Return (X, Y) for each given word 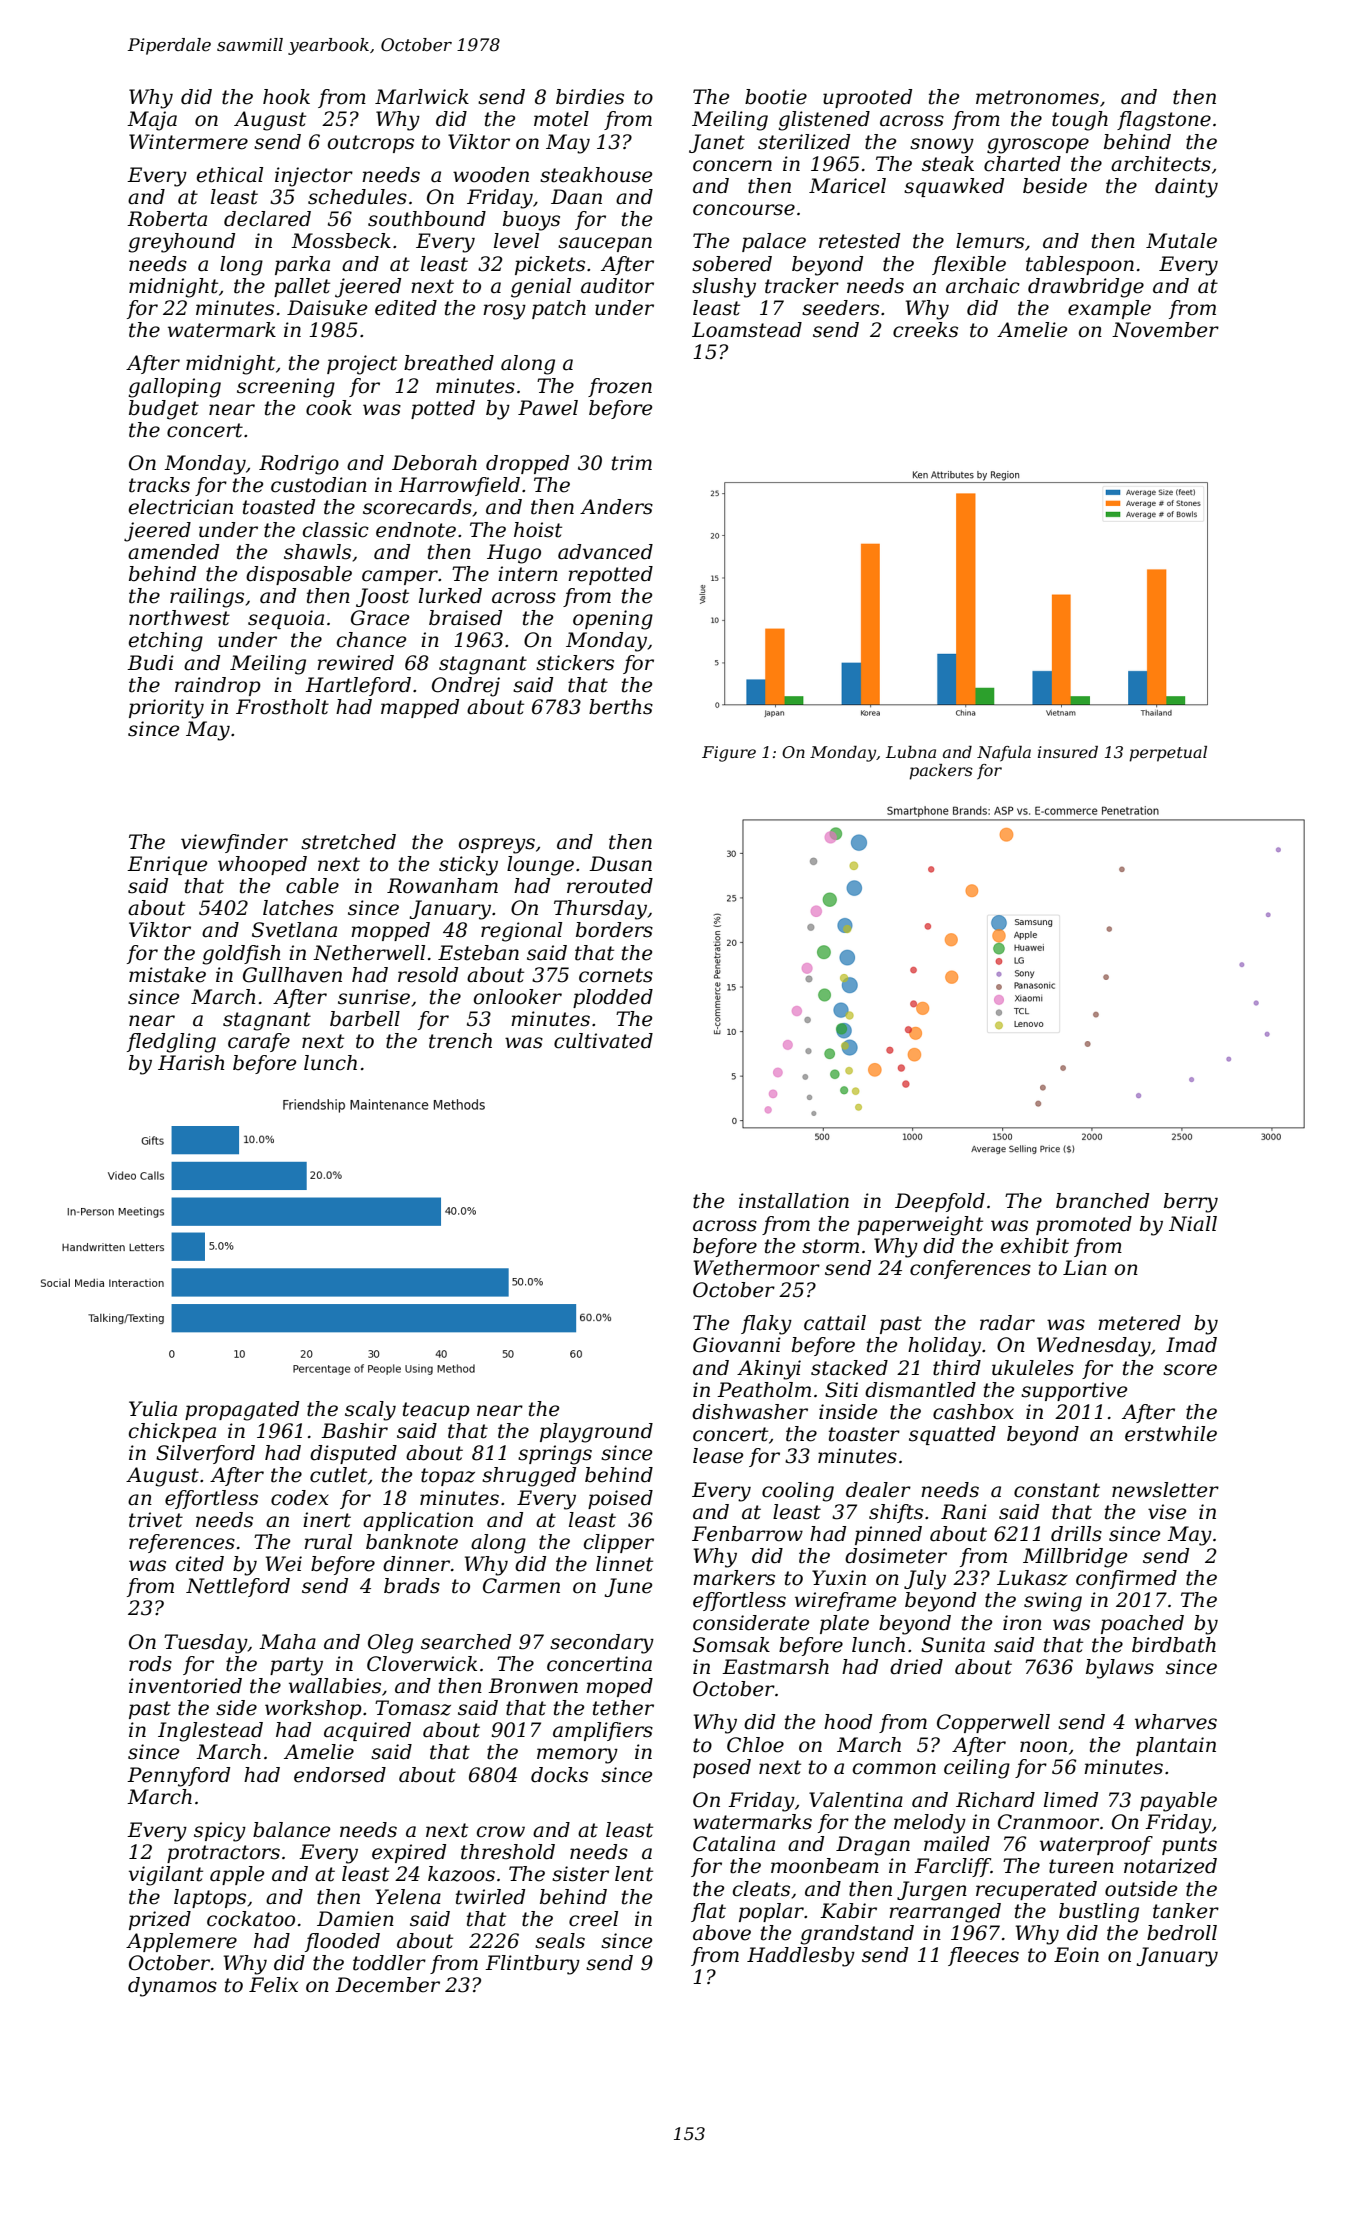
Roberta (167, 219)
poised (620, 1499)
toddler (389, 1963)
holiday (944, 1347)
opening (613, 620)
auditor (617, 286)
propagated (242, 1411)
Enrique (167, 865)
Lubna (911, 752)
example (1109, 309)
